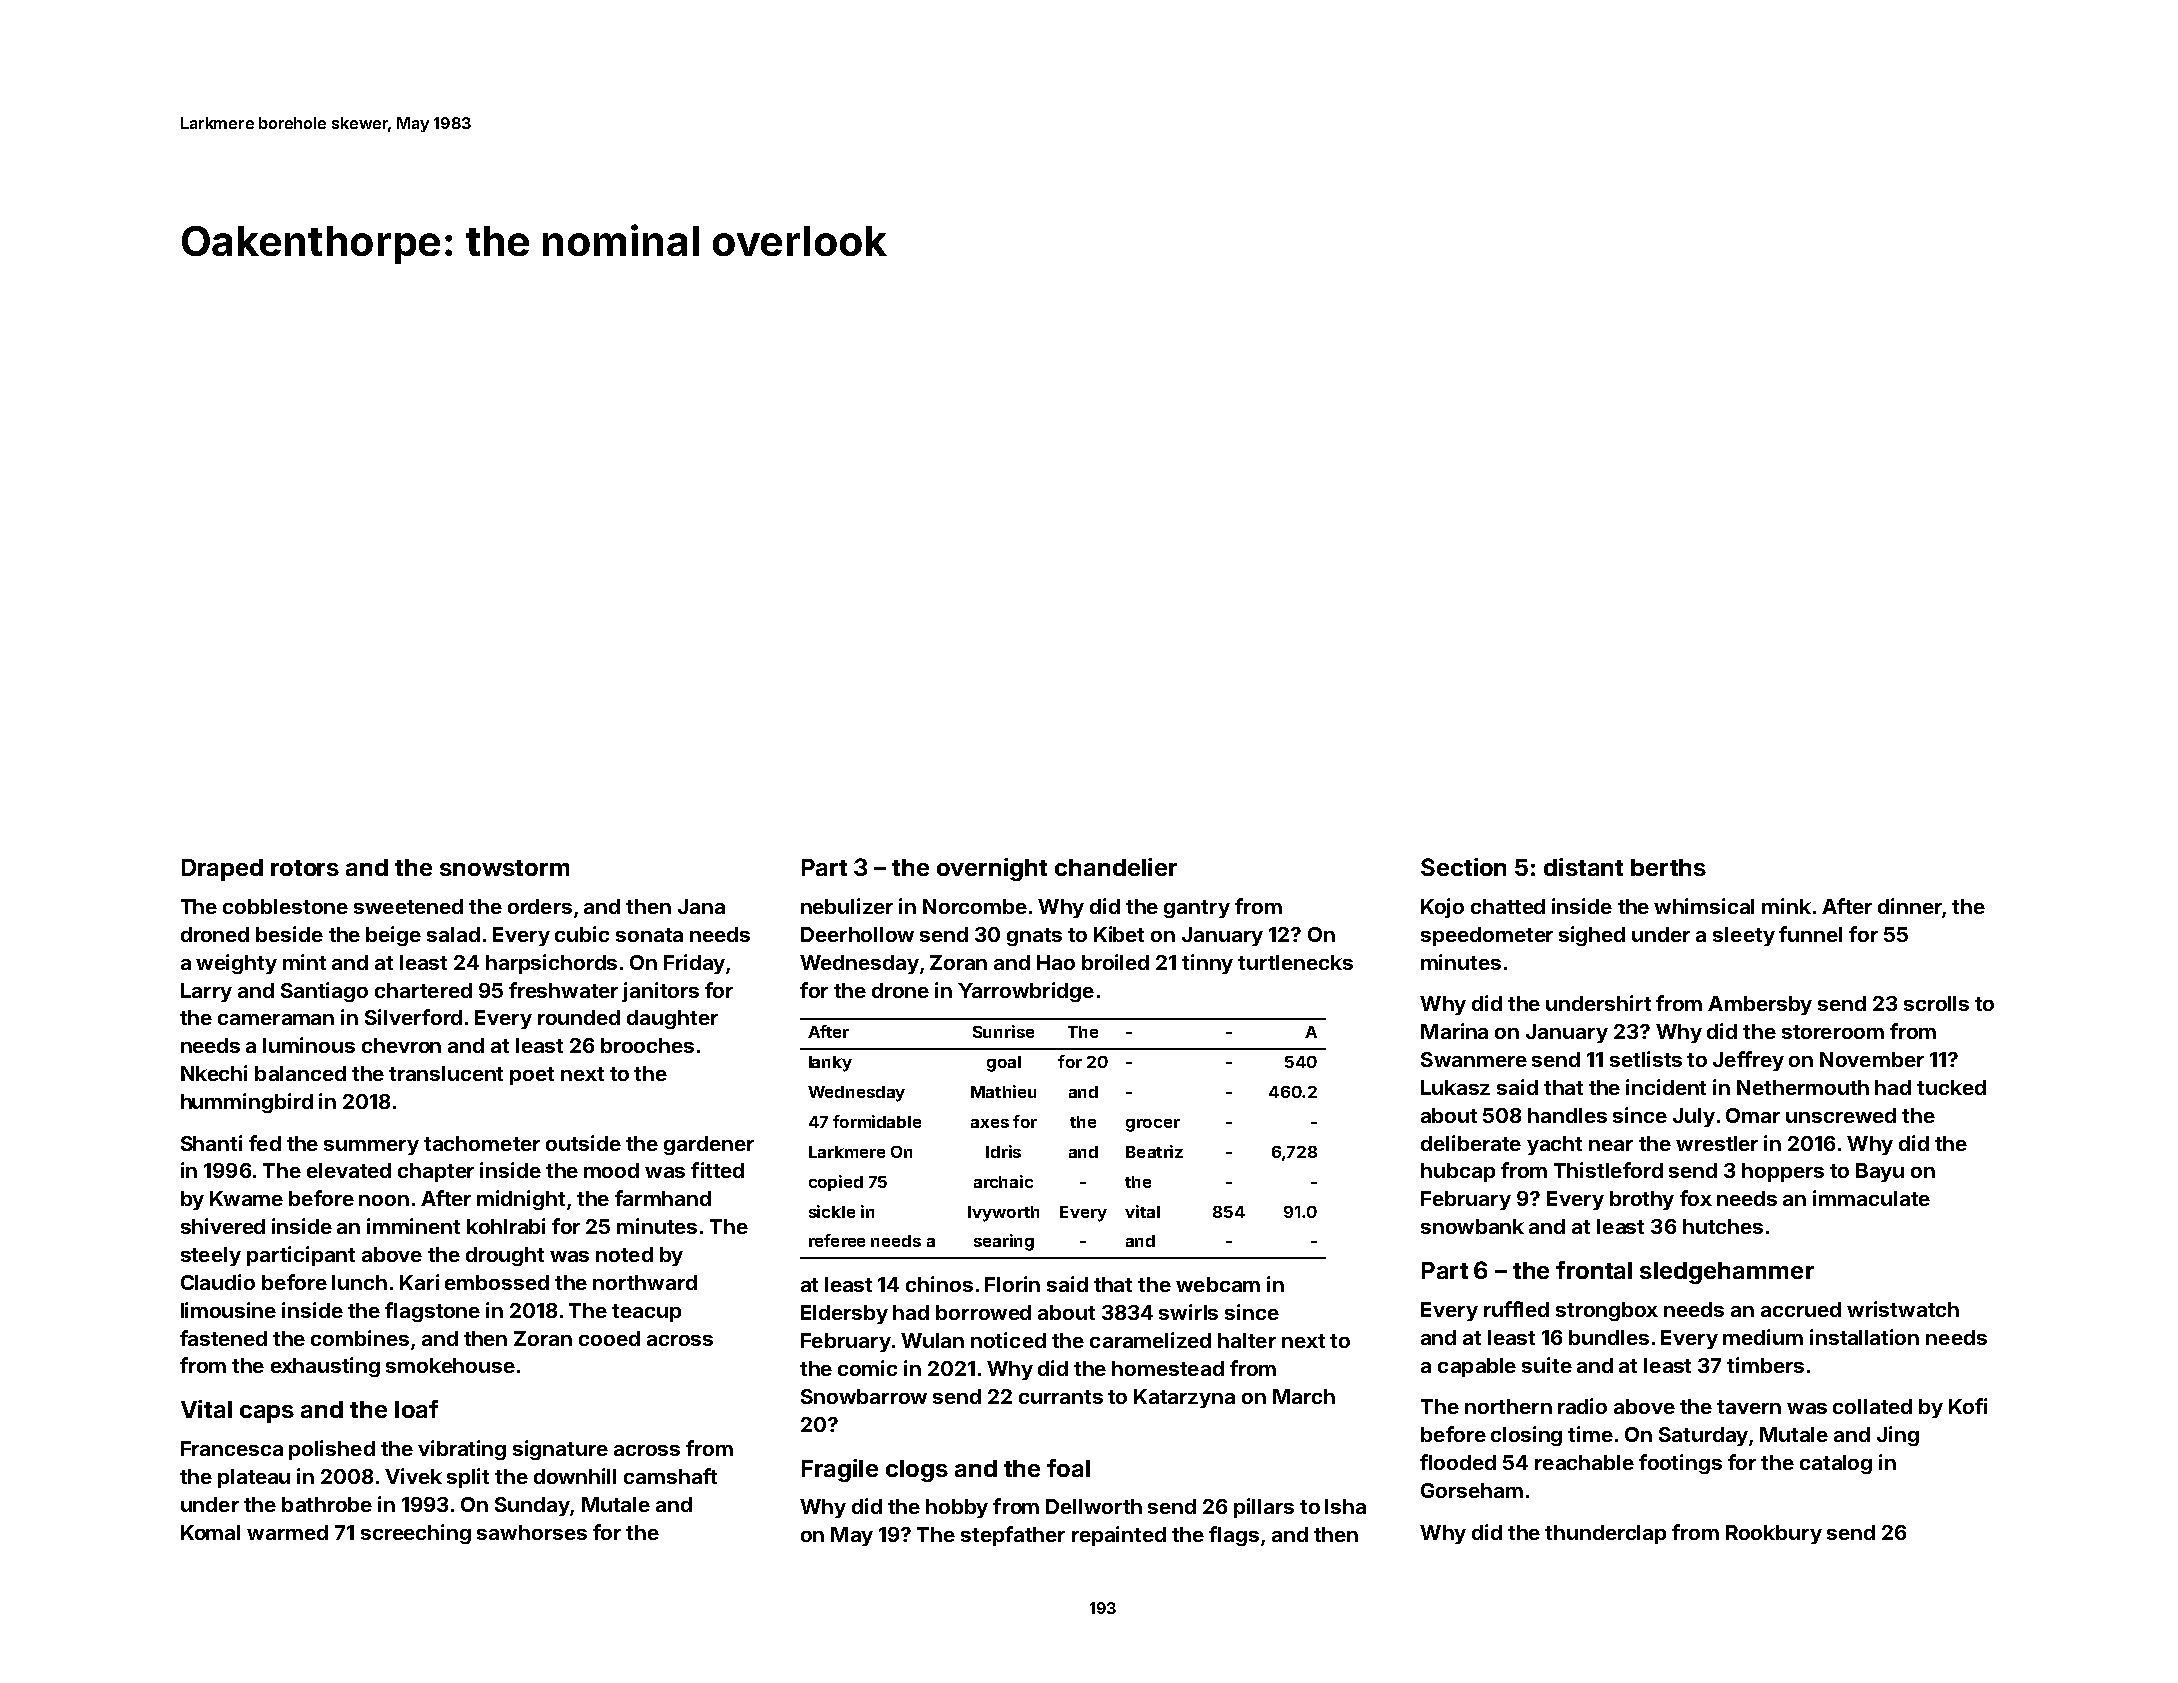 Image resolution: width=2178 pixels, height=1683 pixels. I want to click on Bayu, so click(1880, 1172).
